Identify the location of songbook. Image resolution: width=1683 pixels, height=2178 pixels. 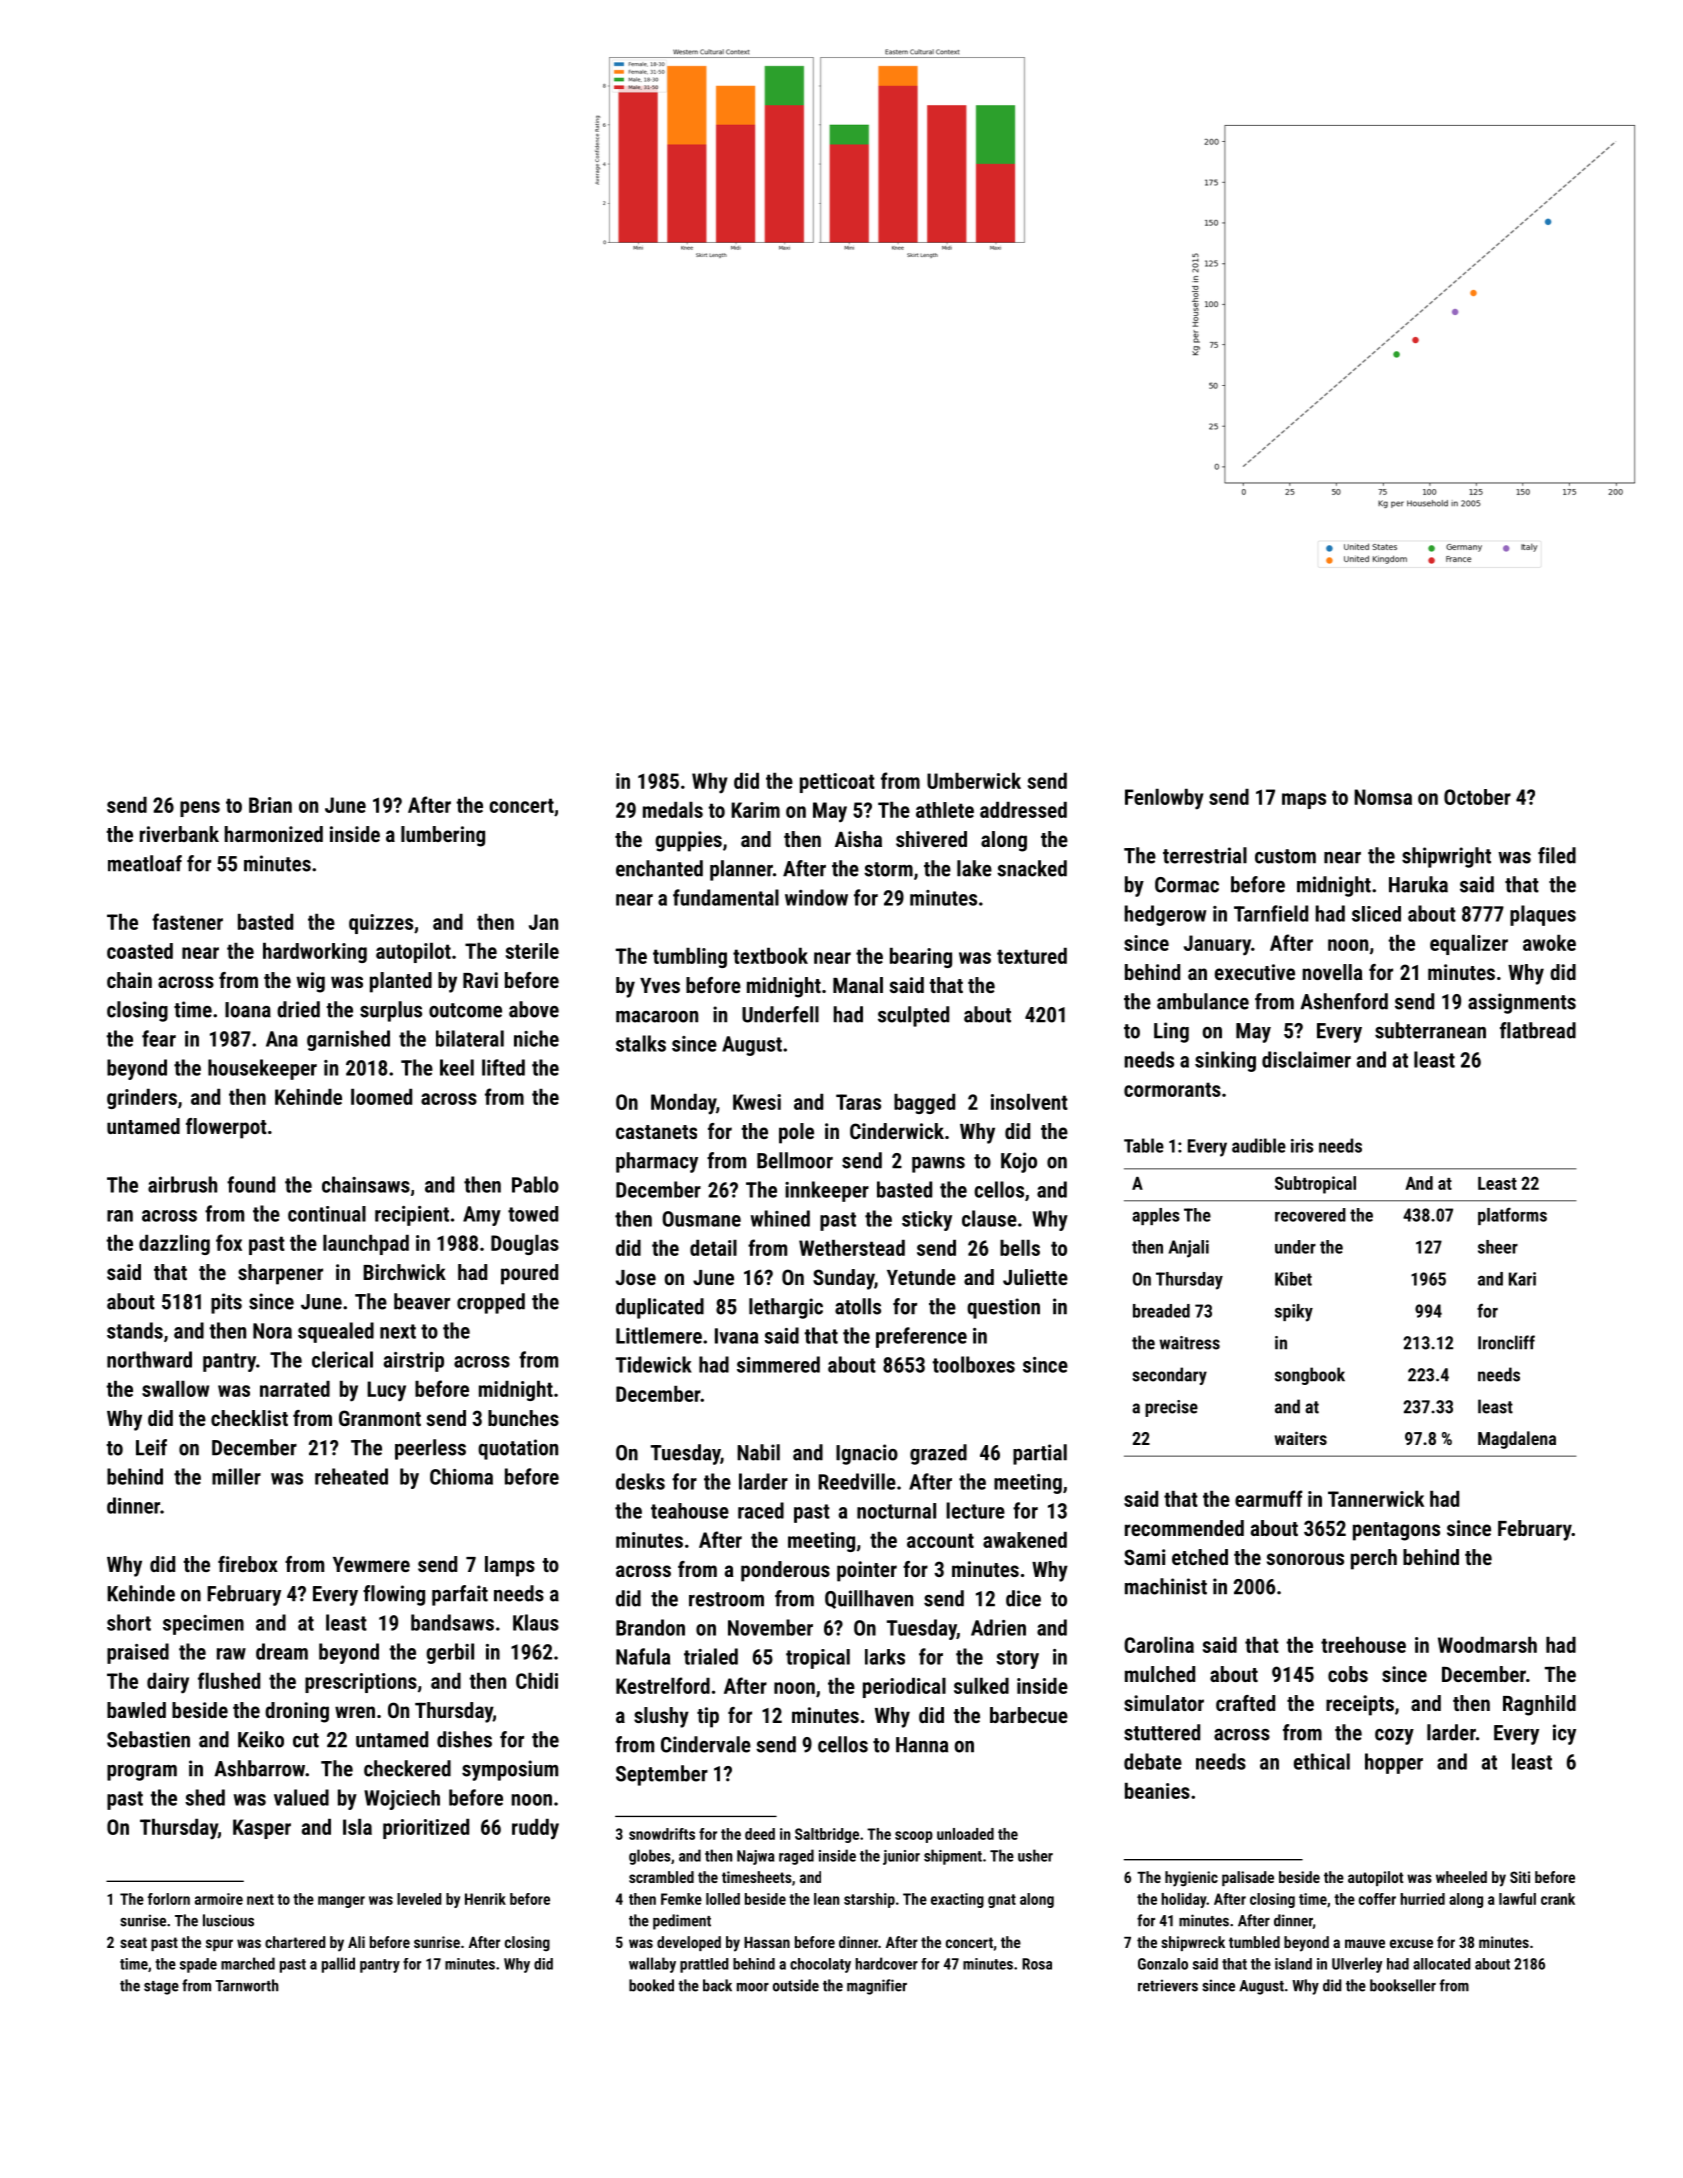
(1310, 1376).
